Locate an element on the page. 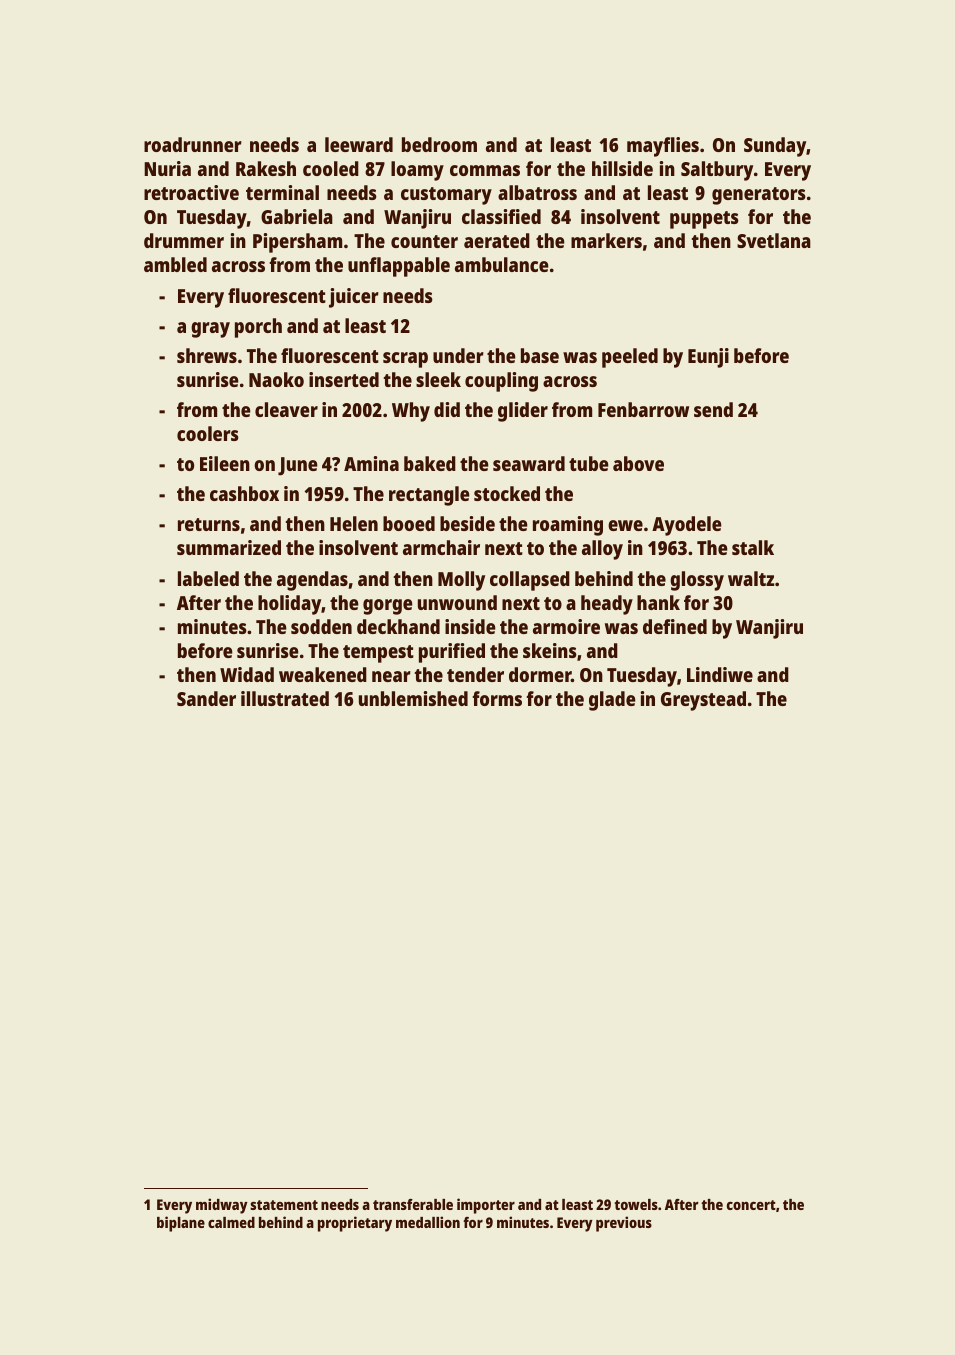 The image size is (955, 1355). towels is located at coordinates (636, 1204).
